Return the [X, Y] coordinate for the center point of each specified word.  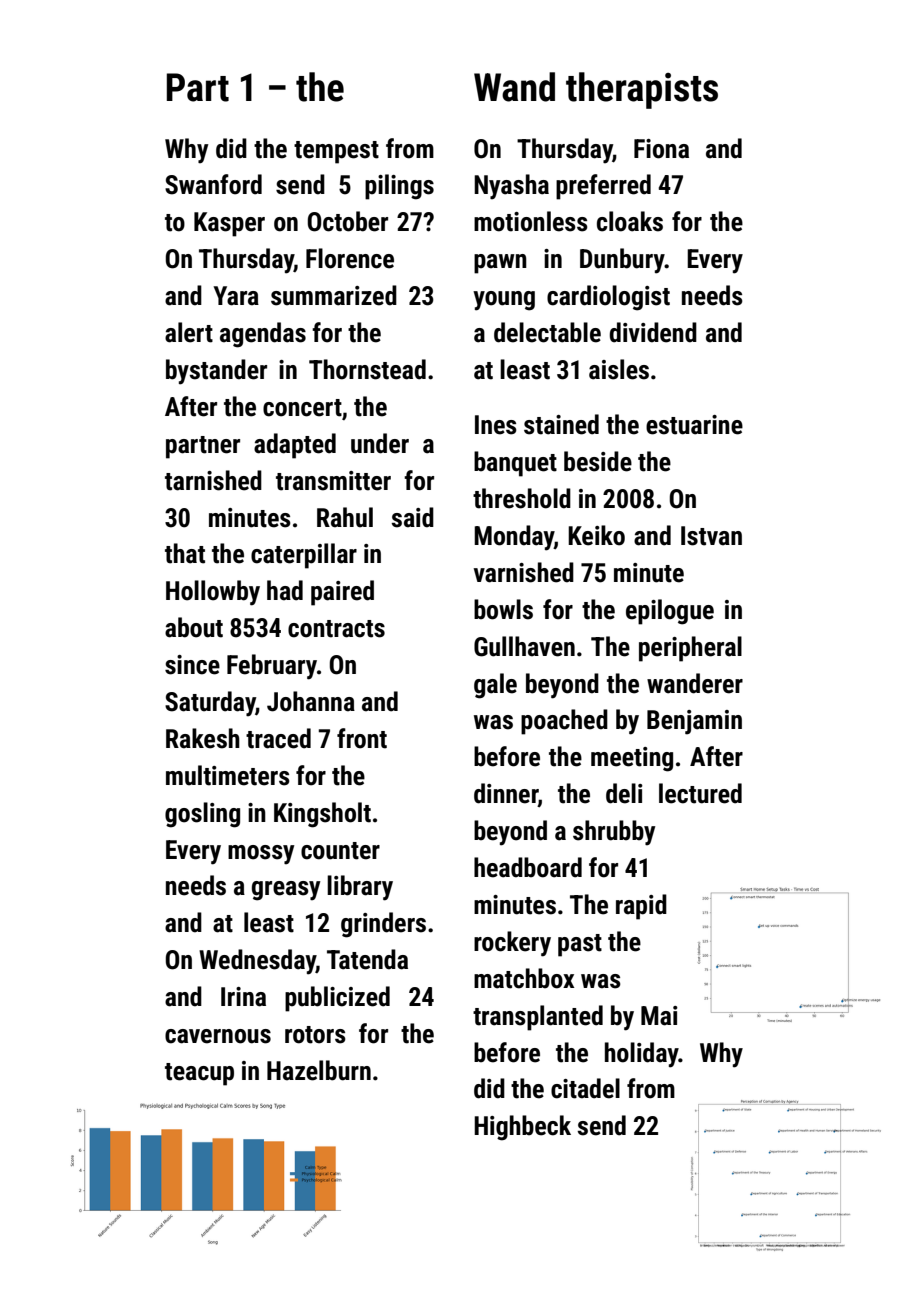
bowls [503, 609]
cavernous [218, 1036]
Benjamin [694, 722]
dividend [653, 332]
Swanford [213, 184]
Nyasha [511, 187]
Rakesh [203, 738]
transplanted [538, 1018]
